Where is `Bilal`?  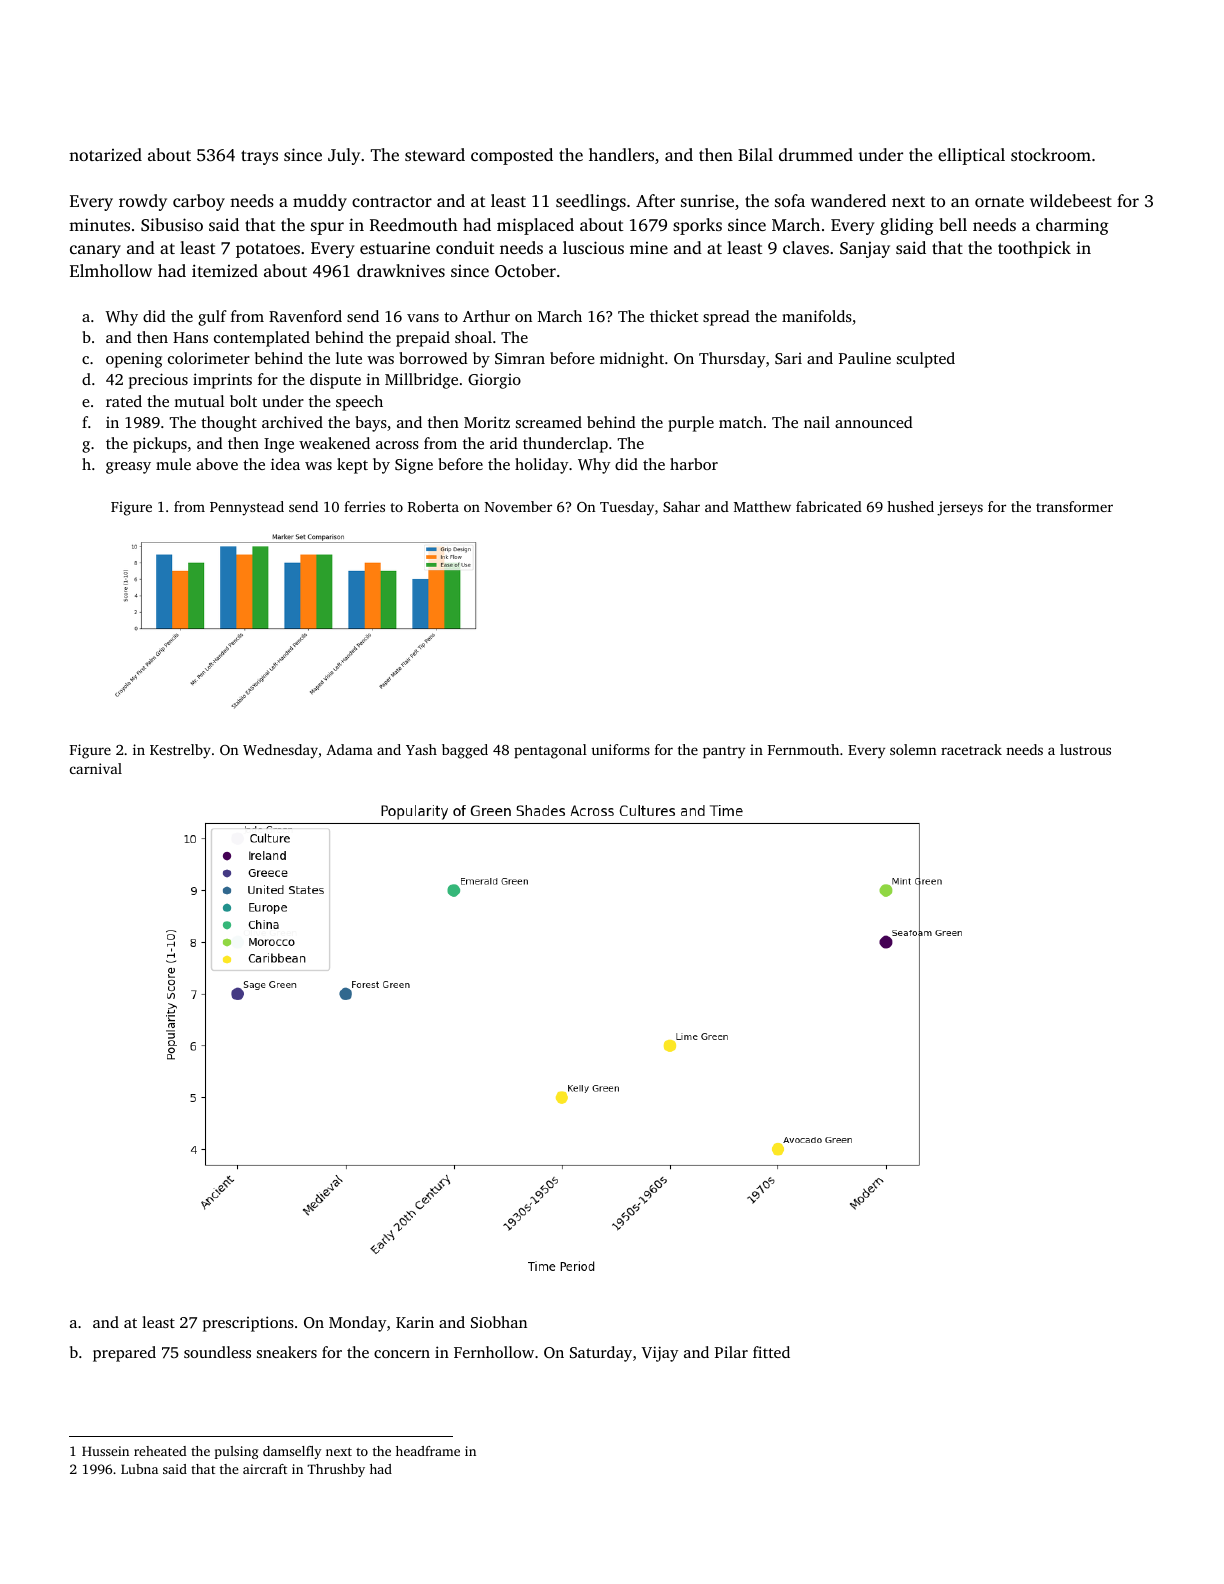 Bilal is located at coordinates (755, 154).
